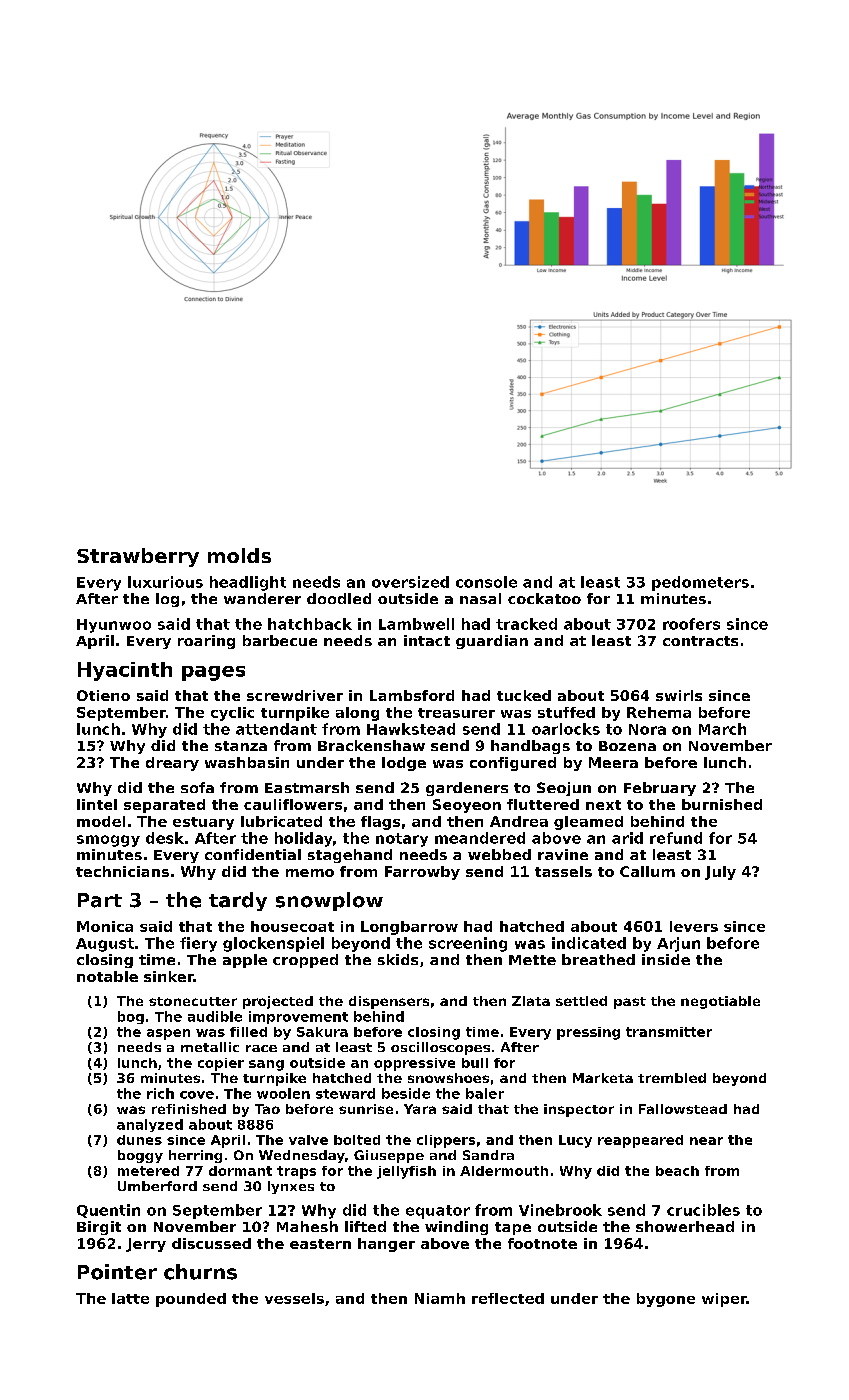 The image size is (849, 1400). I want to click on screening, so click(468, 944).
